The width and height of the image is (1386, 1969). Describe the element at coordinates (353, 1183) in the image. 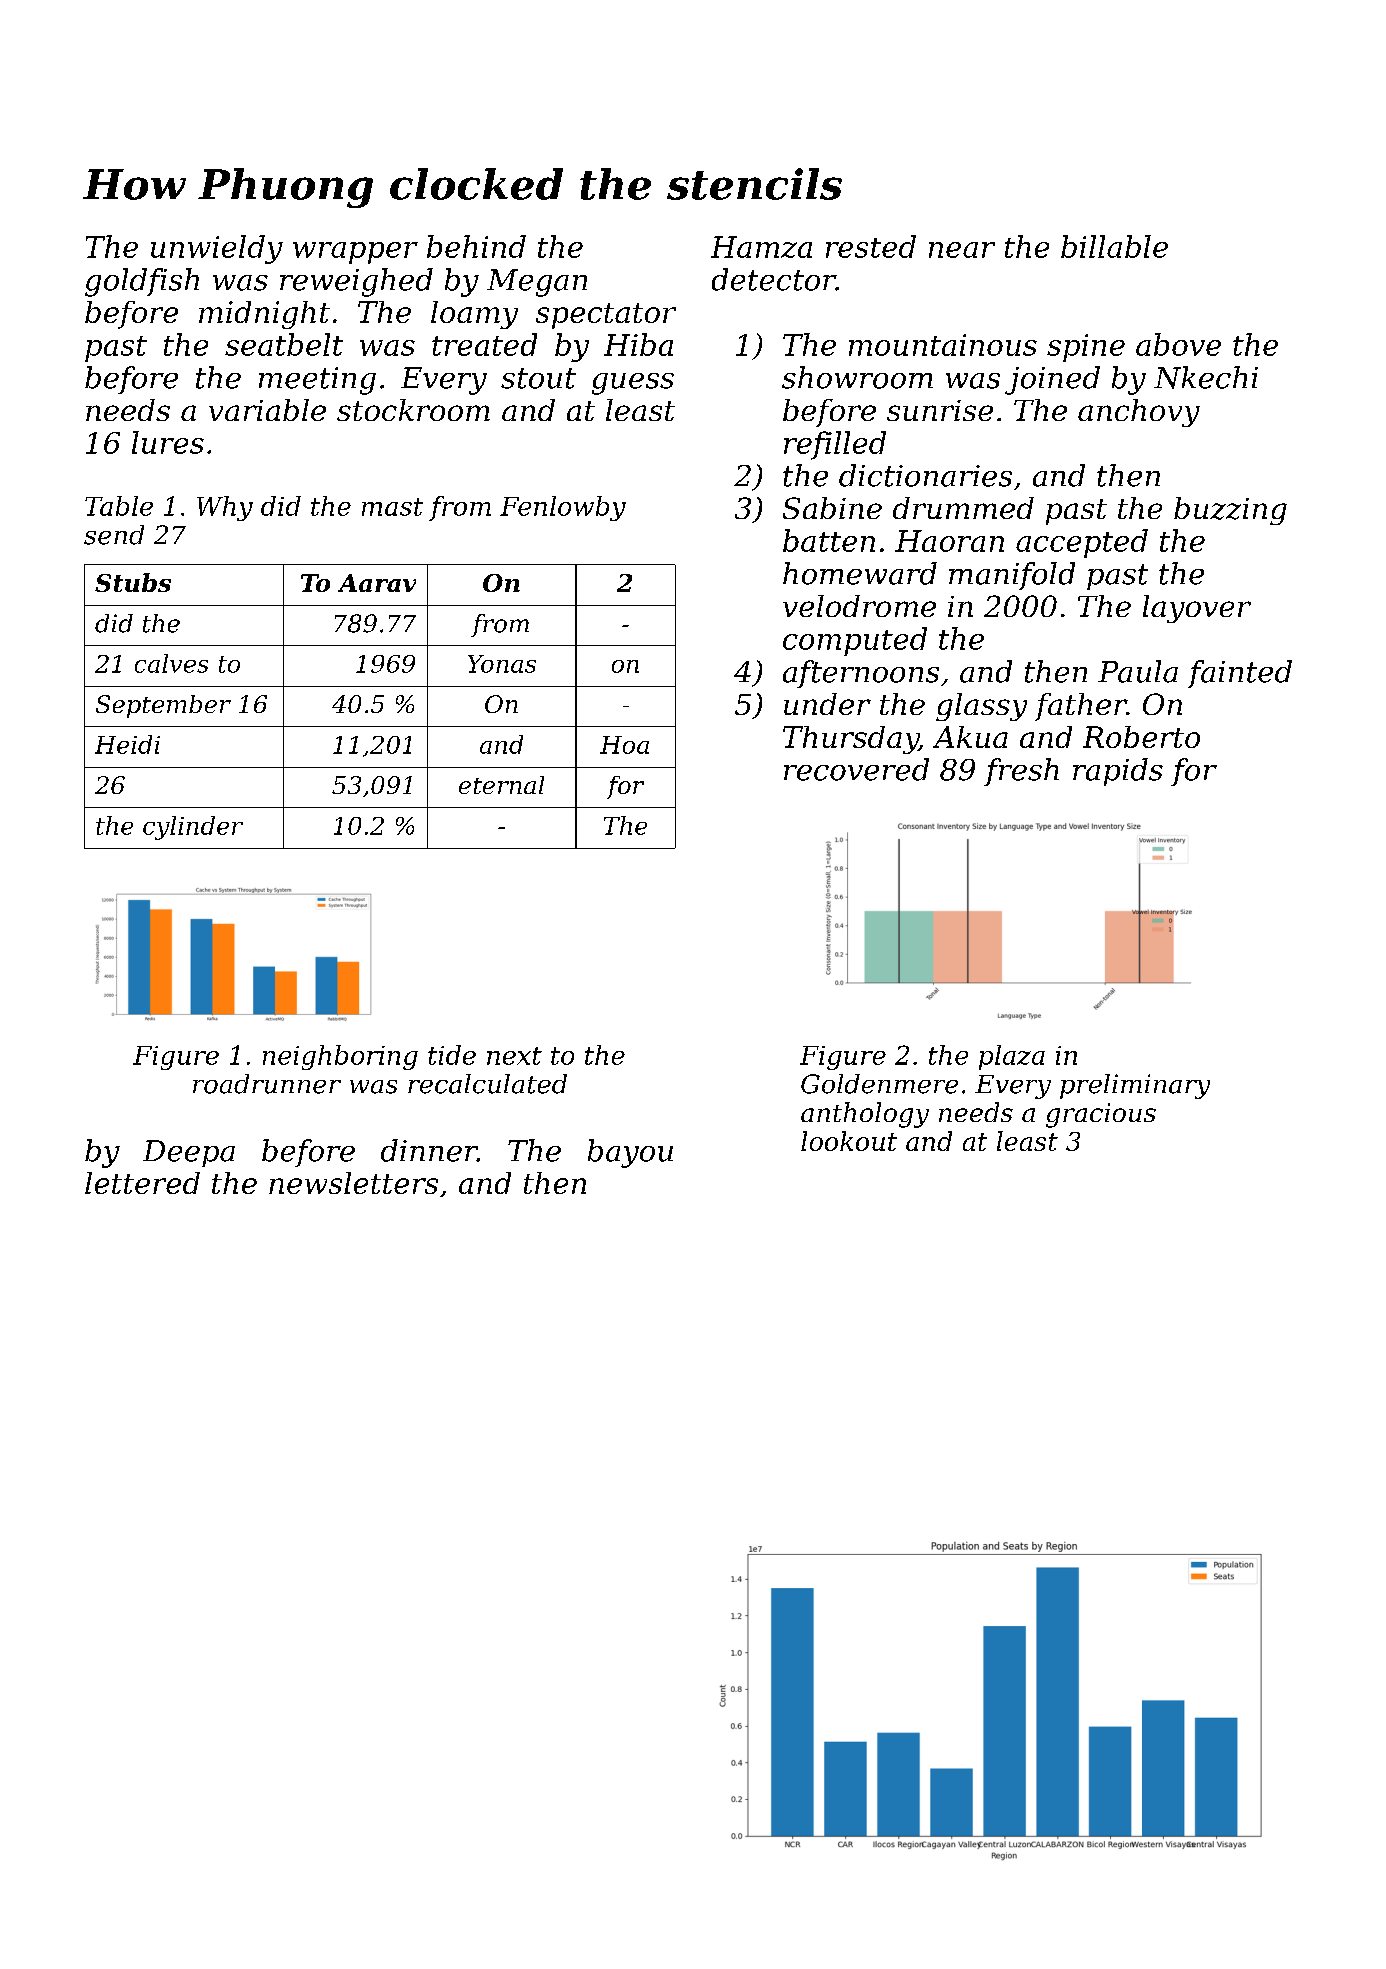

I see `newsletters` at that location.
